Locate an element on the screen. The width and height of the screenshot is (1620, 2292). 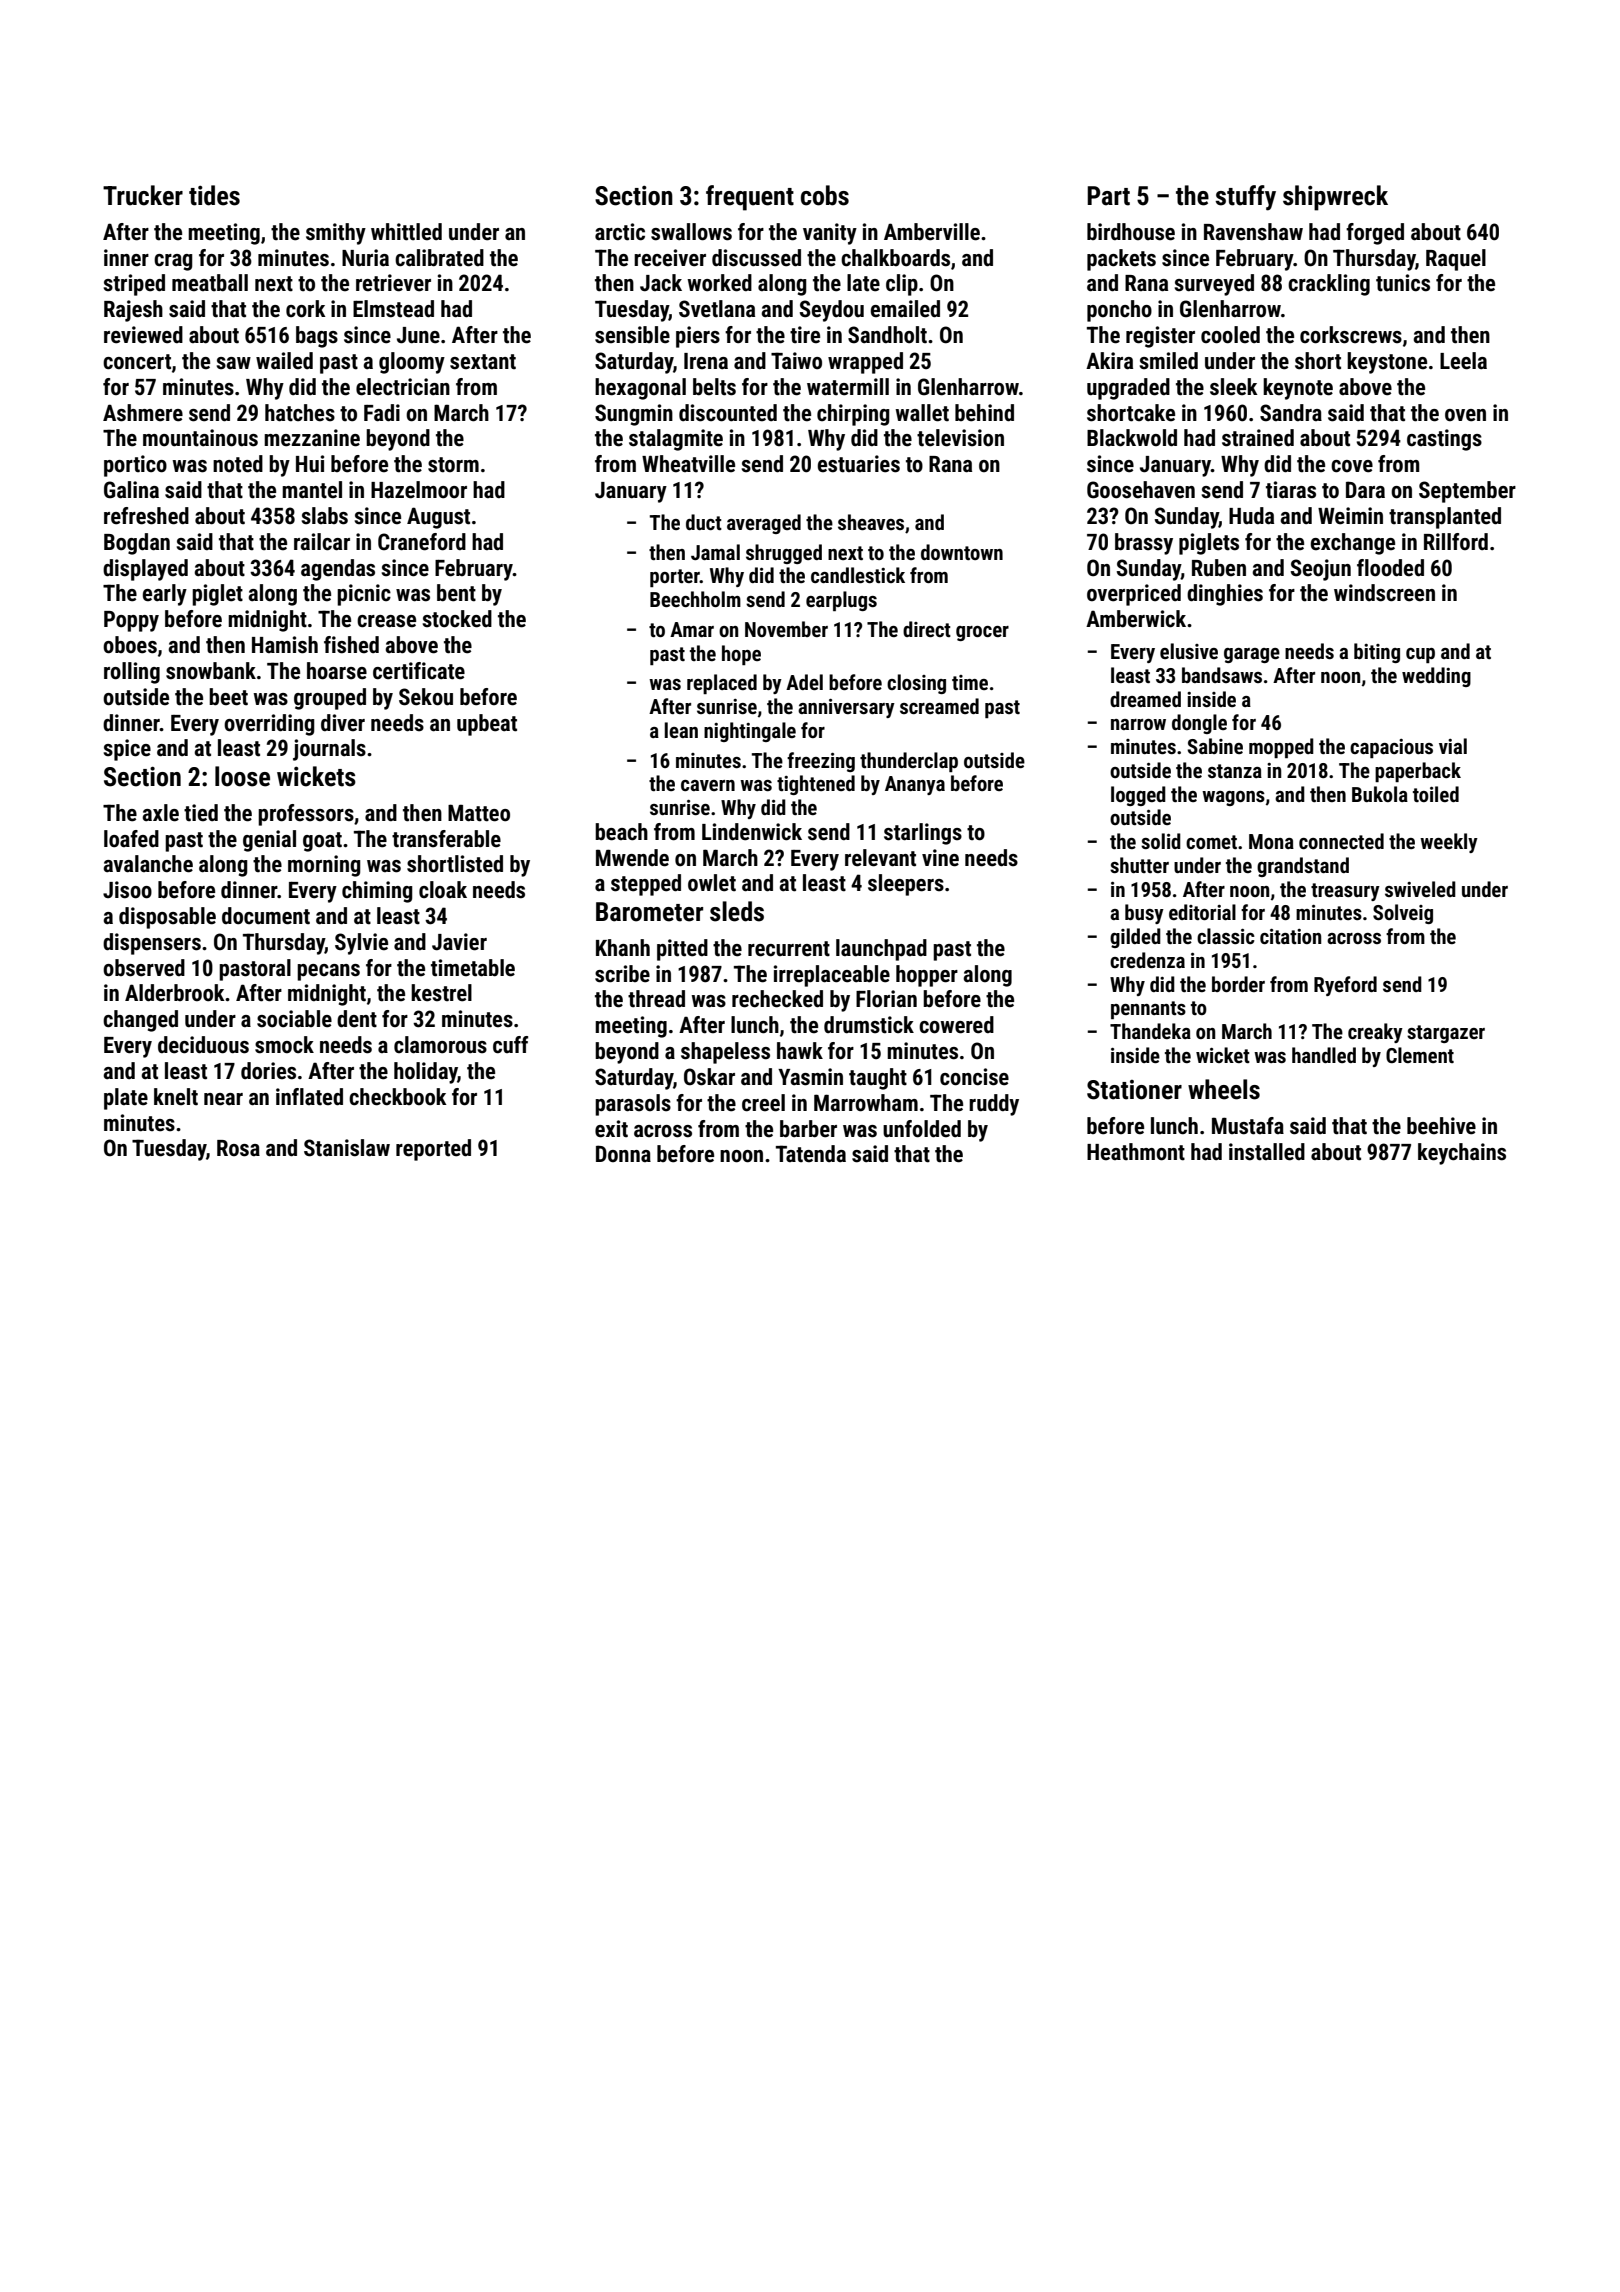
Leela is located at coordinates (1463, 361).
